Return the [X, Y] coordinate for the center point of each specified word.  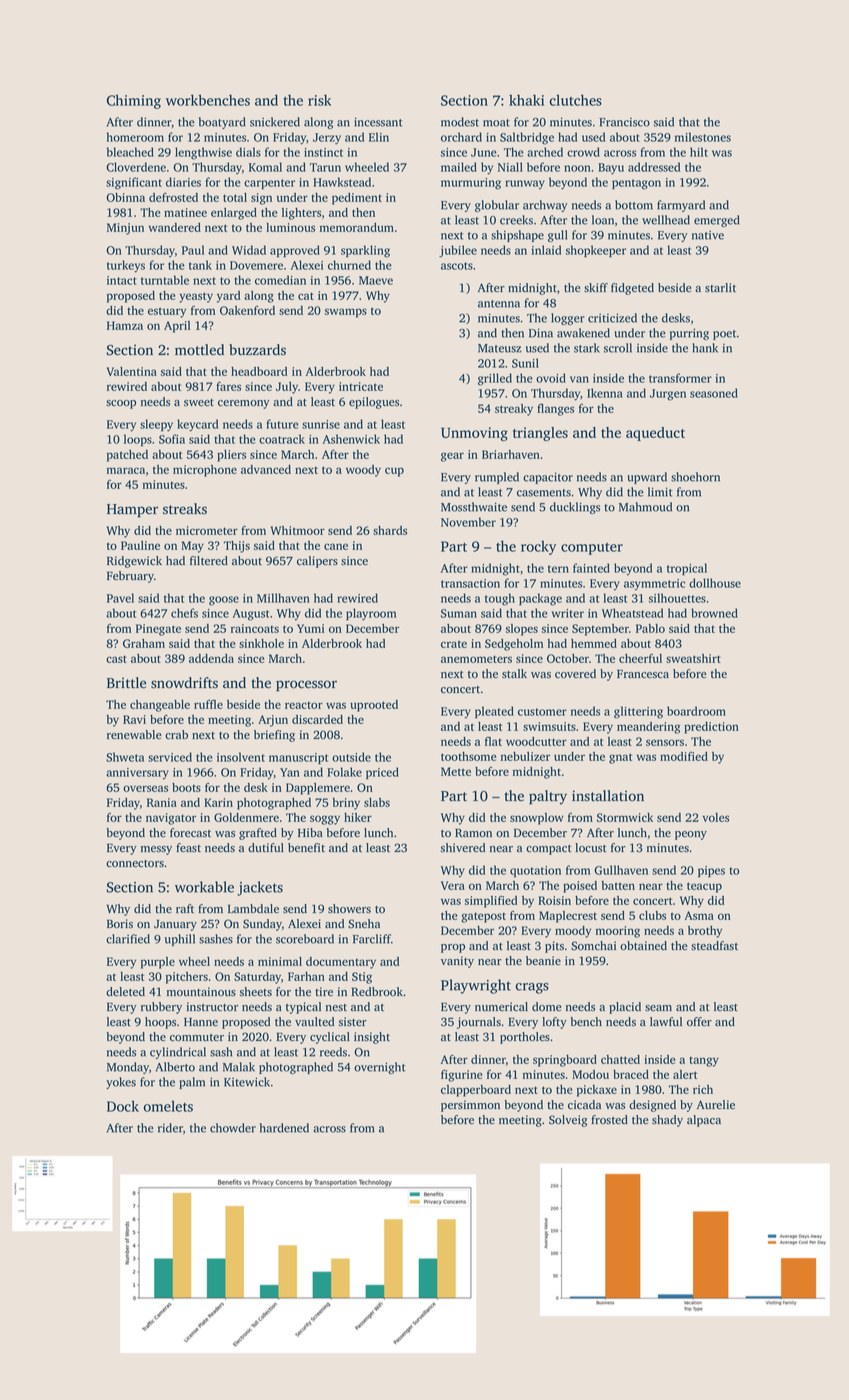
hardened [284, 1128]
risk [319, 100]
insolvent [241, 757]
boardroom [696, 711]
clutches [576, 100]
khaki [526, 100]
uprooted [374, 706]
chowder [233, 1128]
